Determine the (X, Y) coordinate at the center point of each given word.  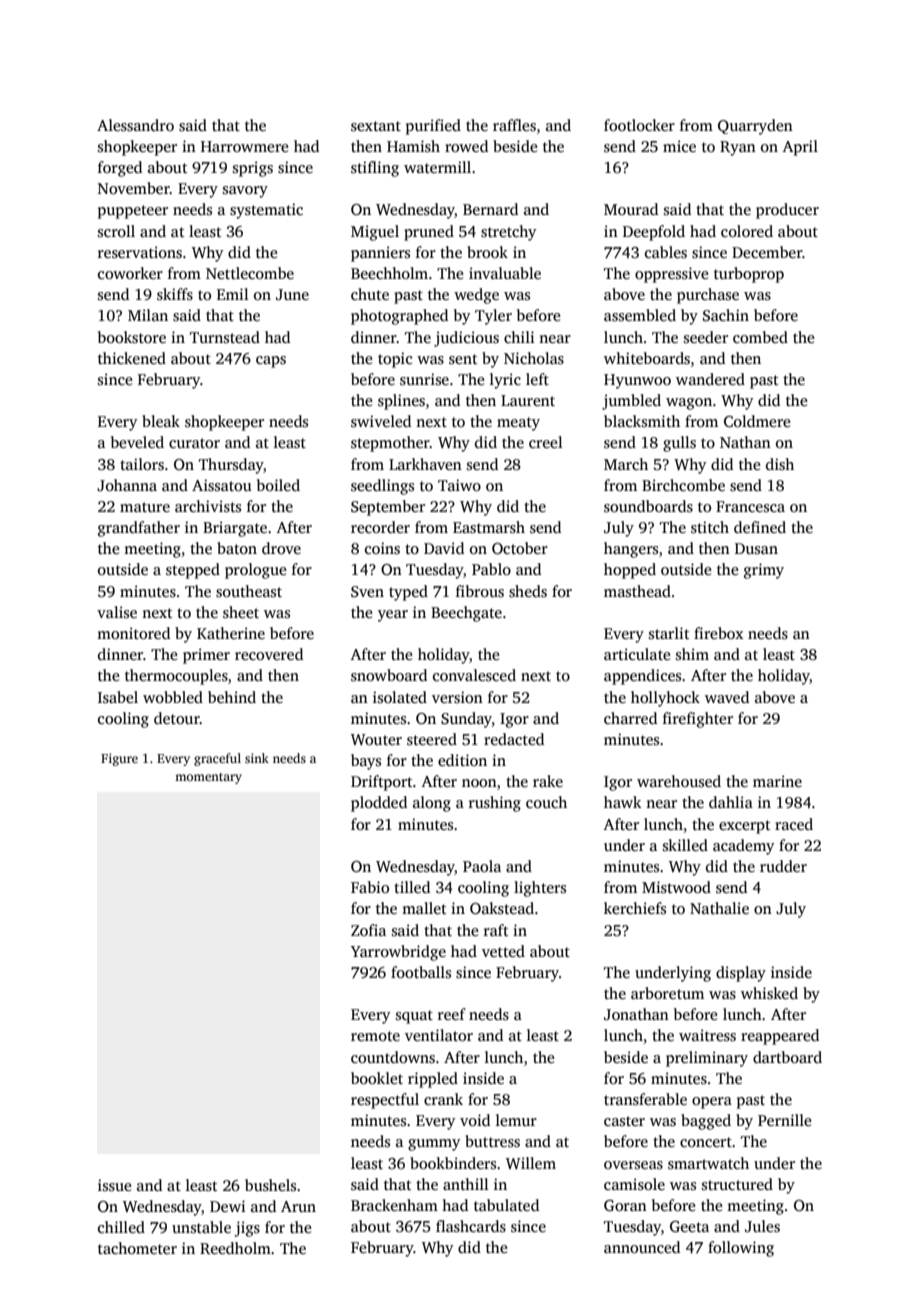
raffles (514, 125)
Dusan (756, 548)
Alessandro (135, 125)
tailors (142, 464)
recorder (380, 527)
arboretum (667, 993)
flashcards (471, 1226)
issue (114, 1185)
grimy (764, 571)
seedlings (382, 487)
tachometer (137, 1248)
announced (642, 1247)
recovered (269, 654)
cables (666, 252)
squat (414, 1017)
